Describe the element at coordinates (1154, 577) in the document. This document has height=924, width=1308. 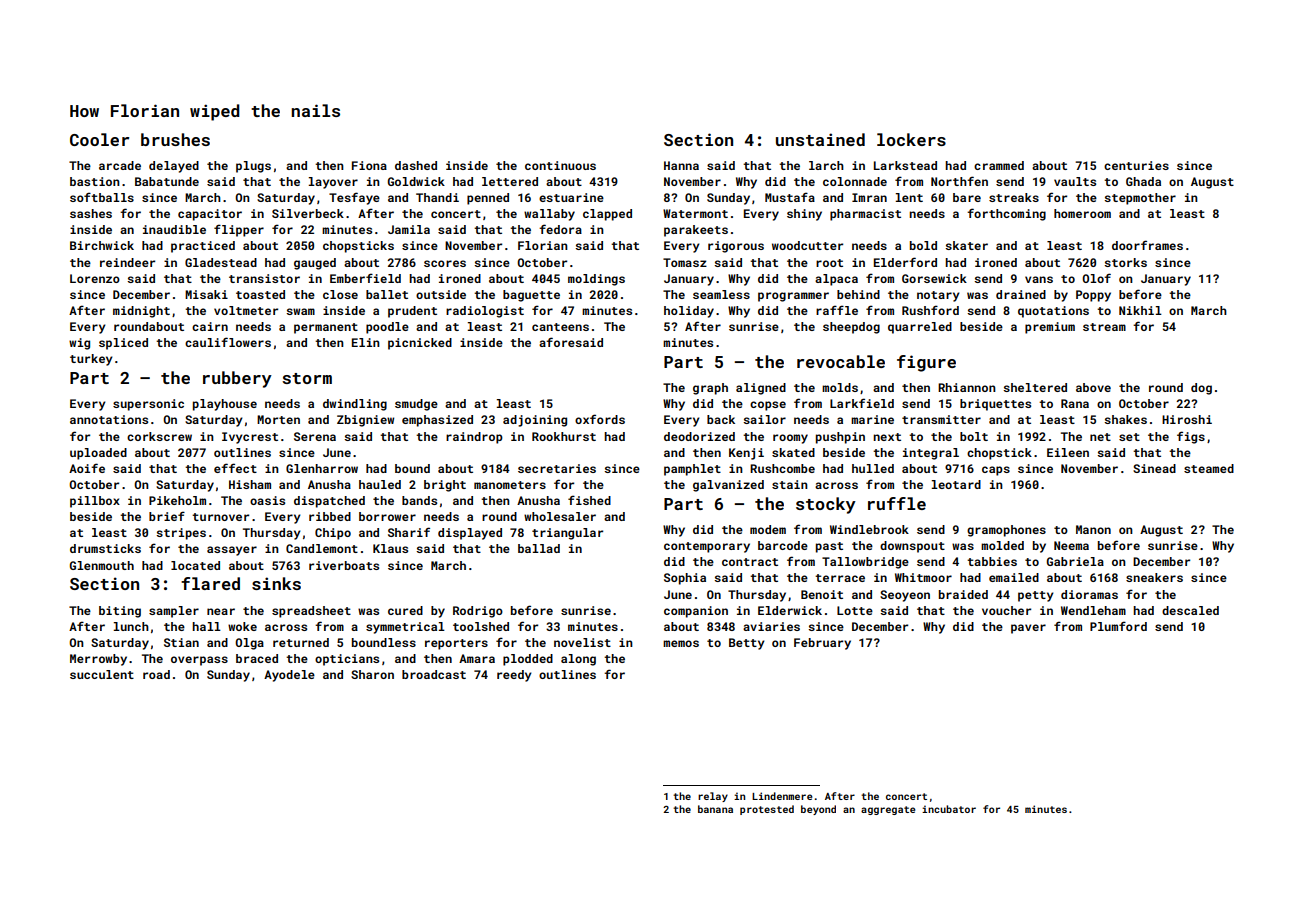
I see `sneakers` at that location.
